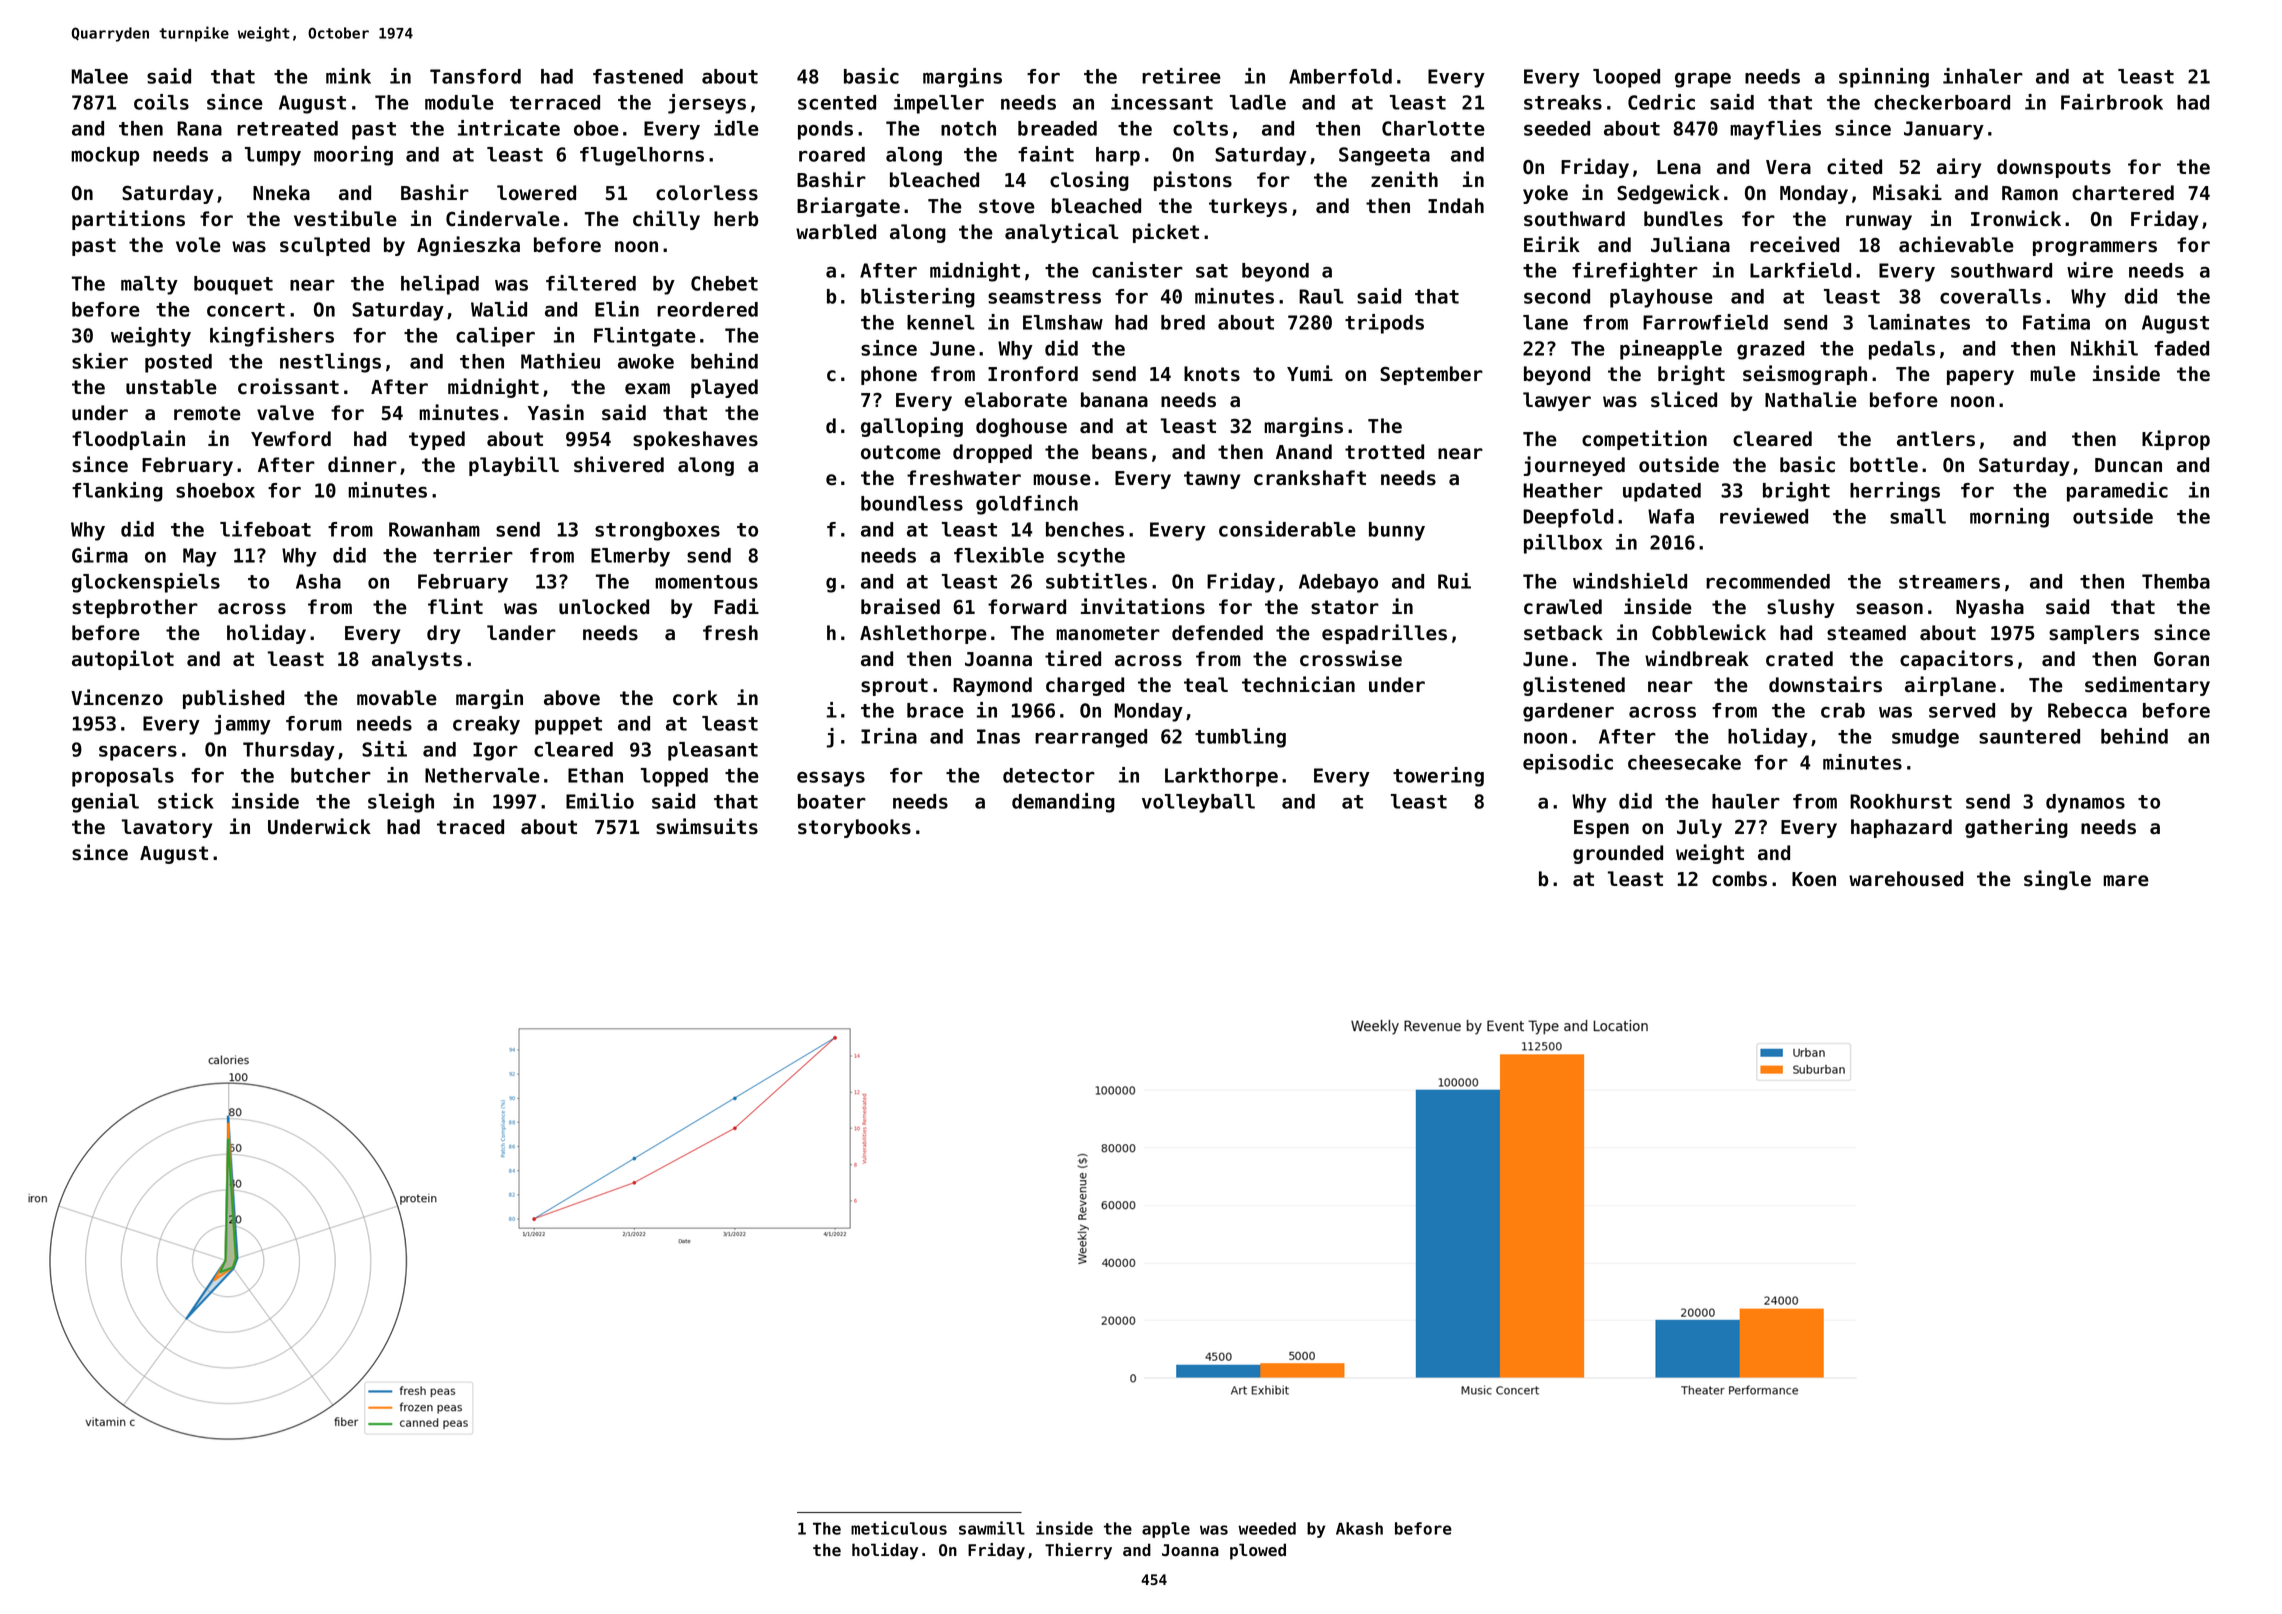  Describe the element at coordinates (2126, 881) in the screenshot. I see `mare` at that location.
